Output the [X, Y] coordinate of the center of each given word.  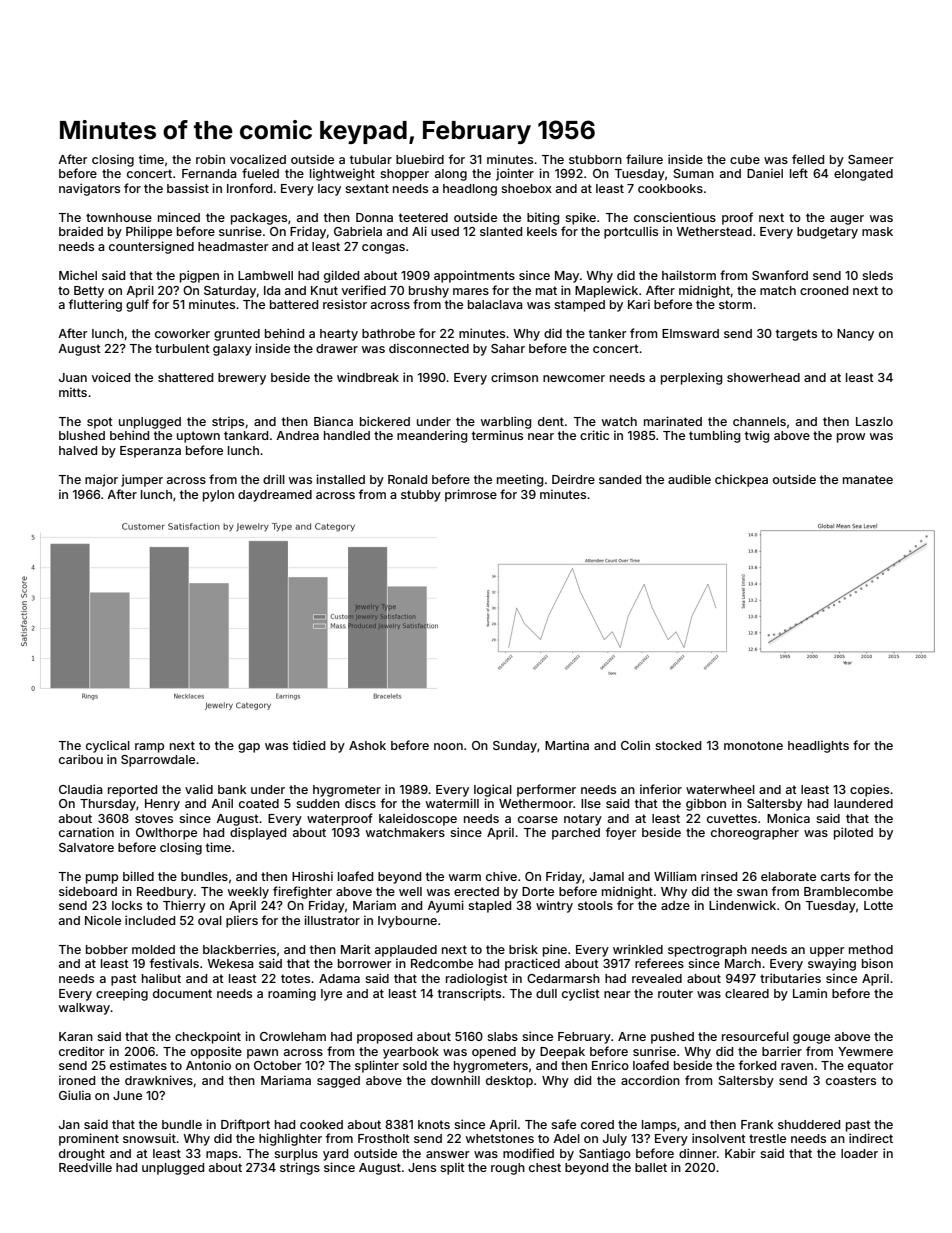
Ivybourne [407, 922]
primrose [471, 495]
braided [81, 231]
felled [808, 159]
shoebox [526, 188]
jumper [142, 480]
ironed [77, 1080]
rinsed [719, 876]
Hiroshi [312, 876]
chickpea [741, 480]
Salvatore [86, 847]
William [675, 876]
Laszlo [874, 421]
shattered [185, 377]
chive [501, 876]
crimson [514, 377]
